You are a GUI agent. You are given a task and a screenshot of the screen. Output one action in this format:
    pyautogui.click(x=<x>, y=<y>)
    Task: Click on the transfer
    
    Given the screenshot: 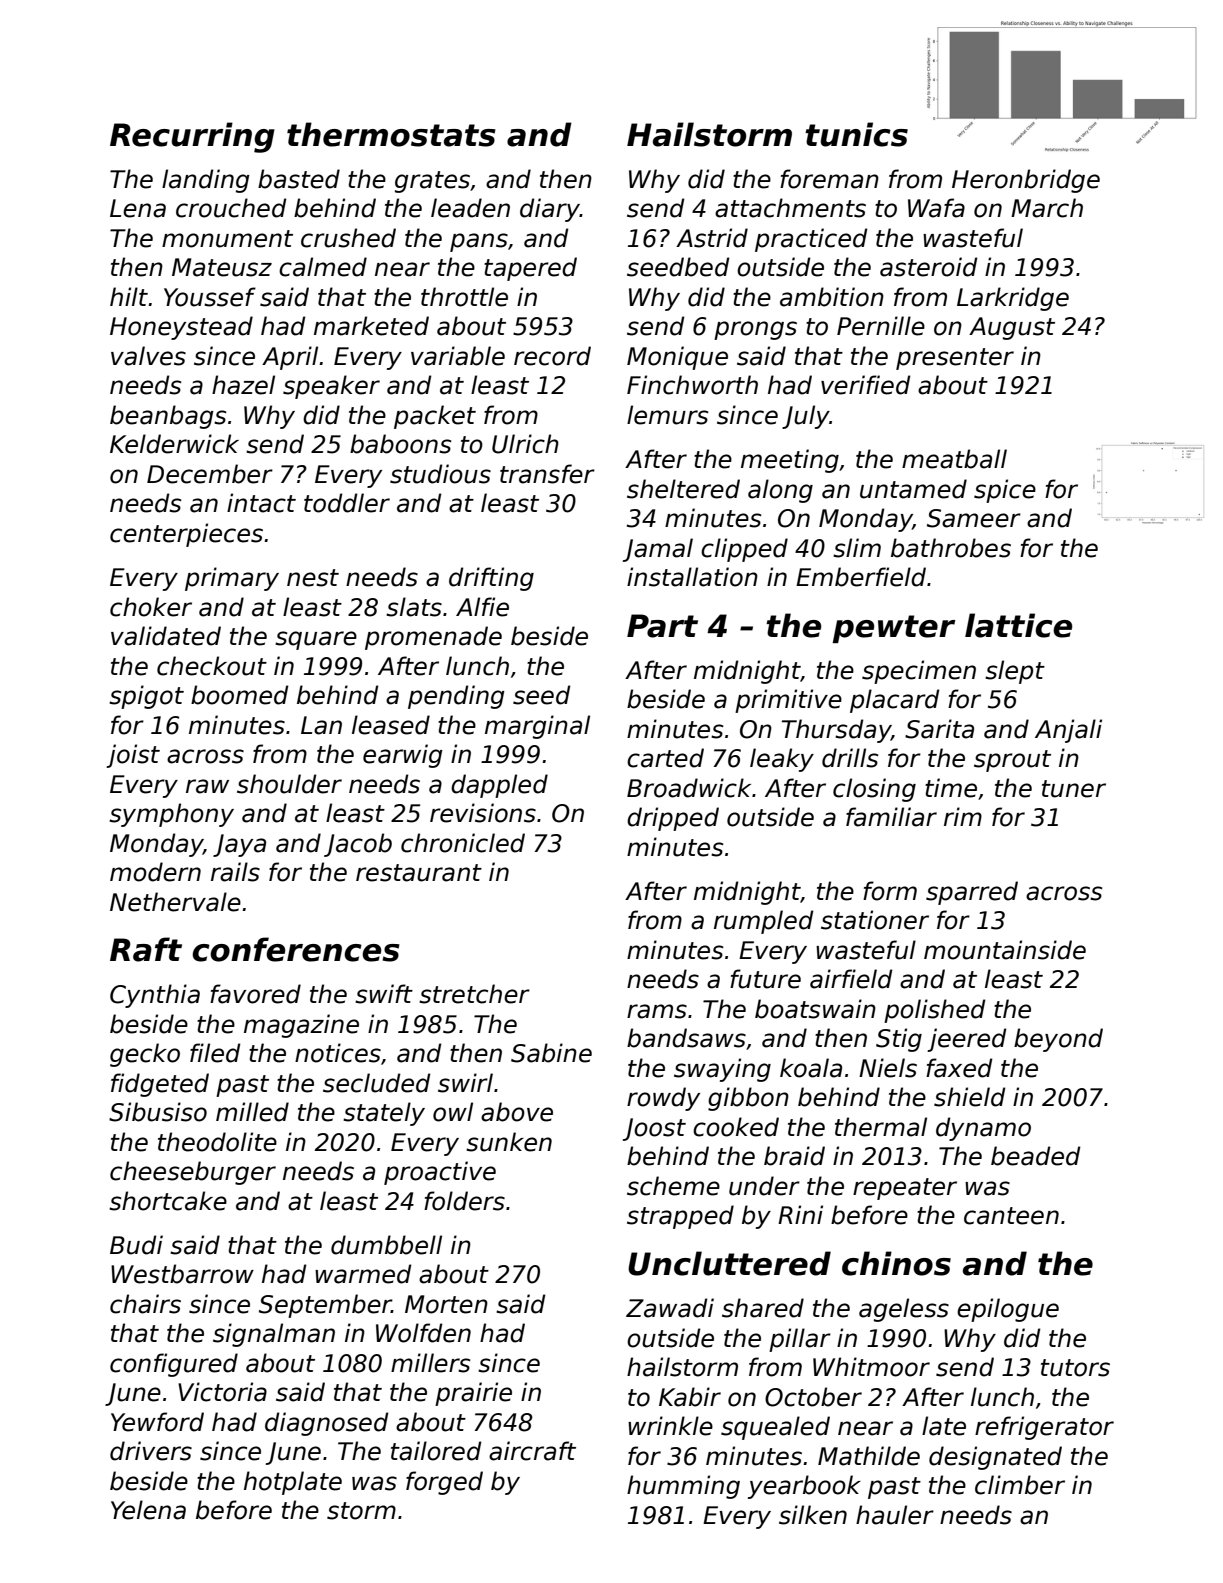 What is the action you would take?
    pyautogui.click(x=547, y=474)
